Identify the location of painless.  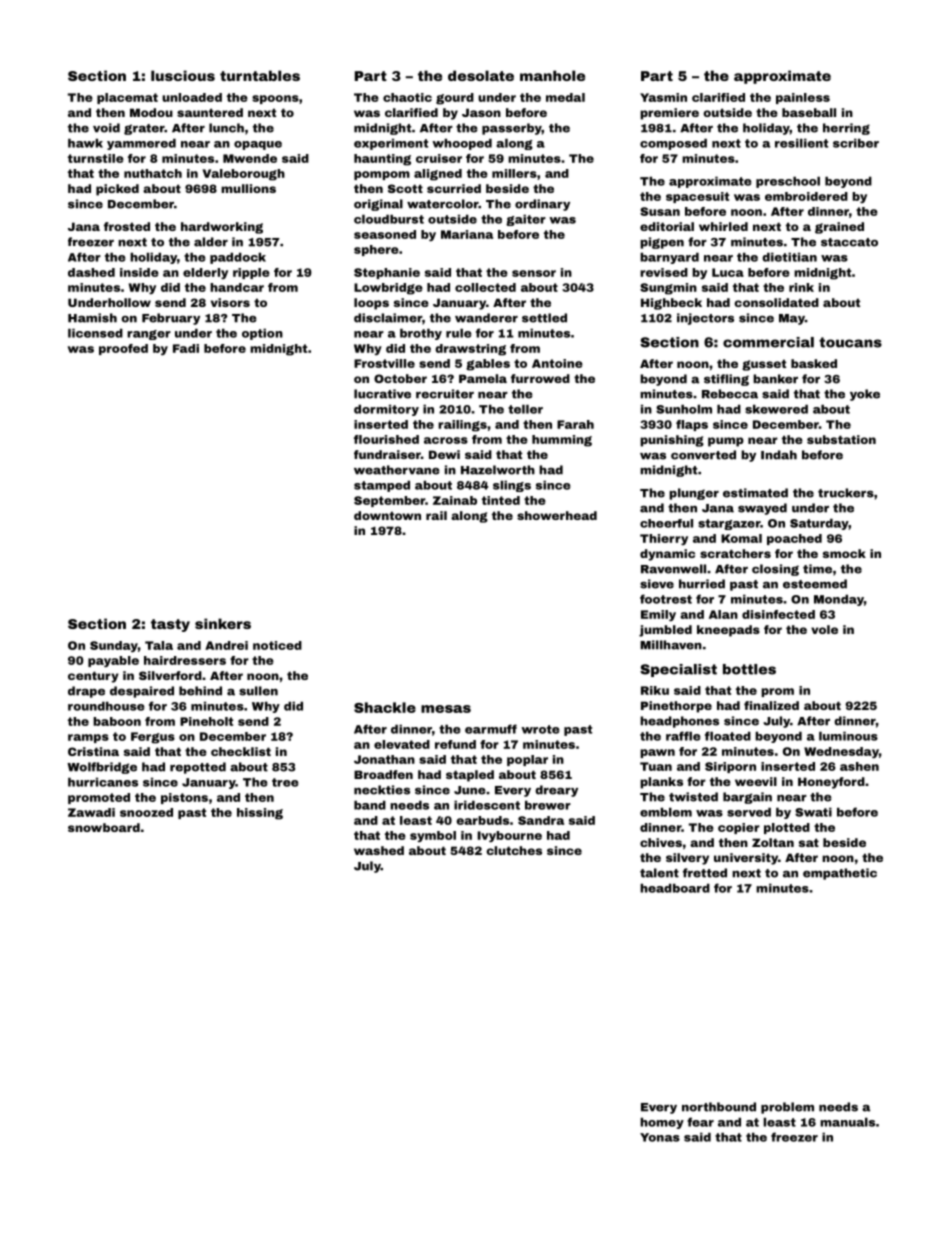
(803, 98).
